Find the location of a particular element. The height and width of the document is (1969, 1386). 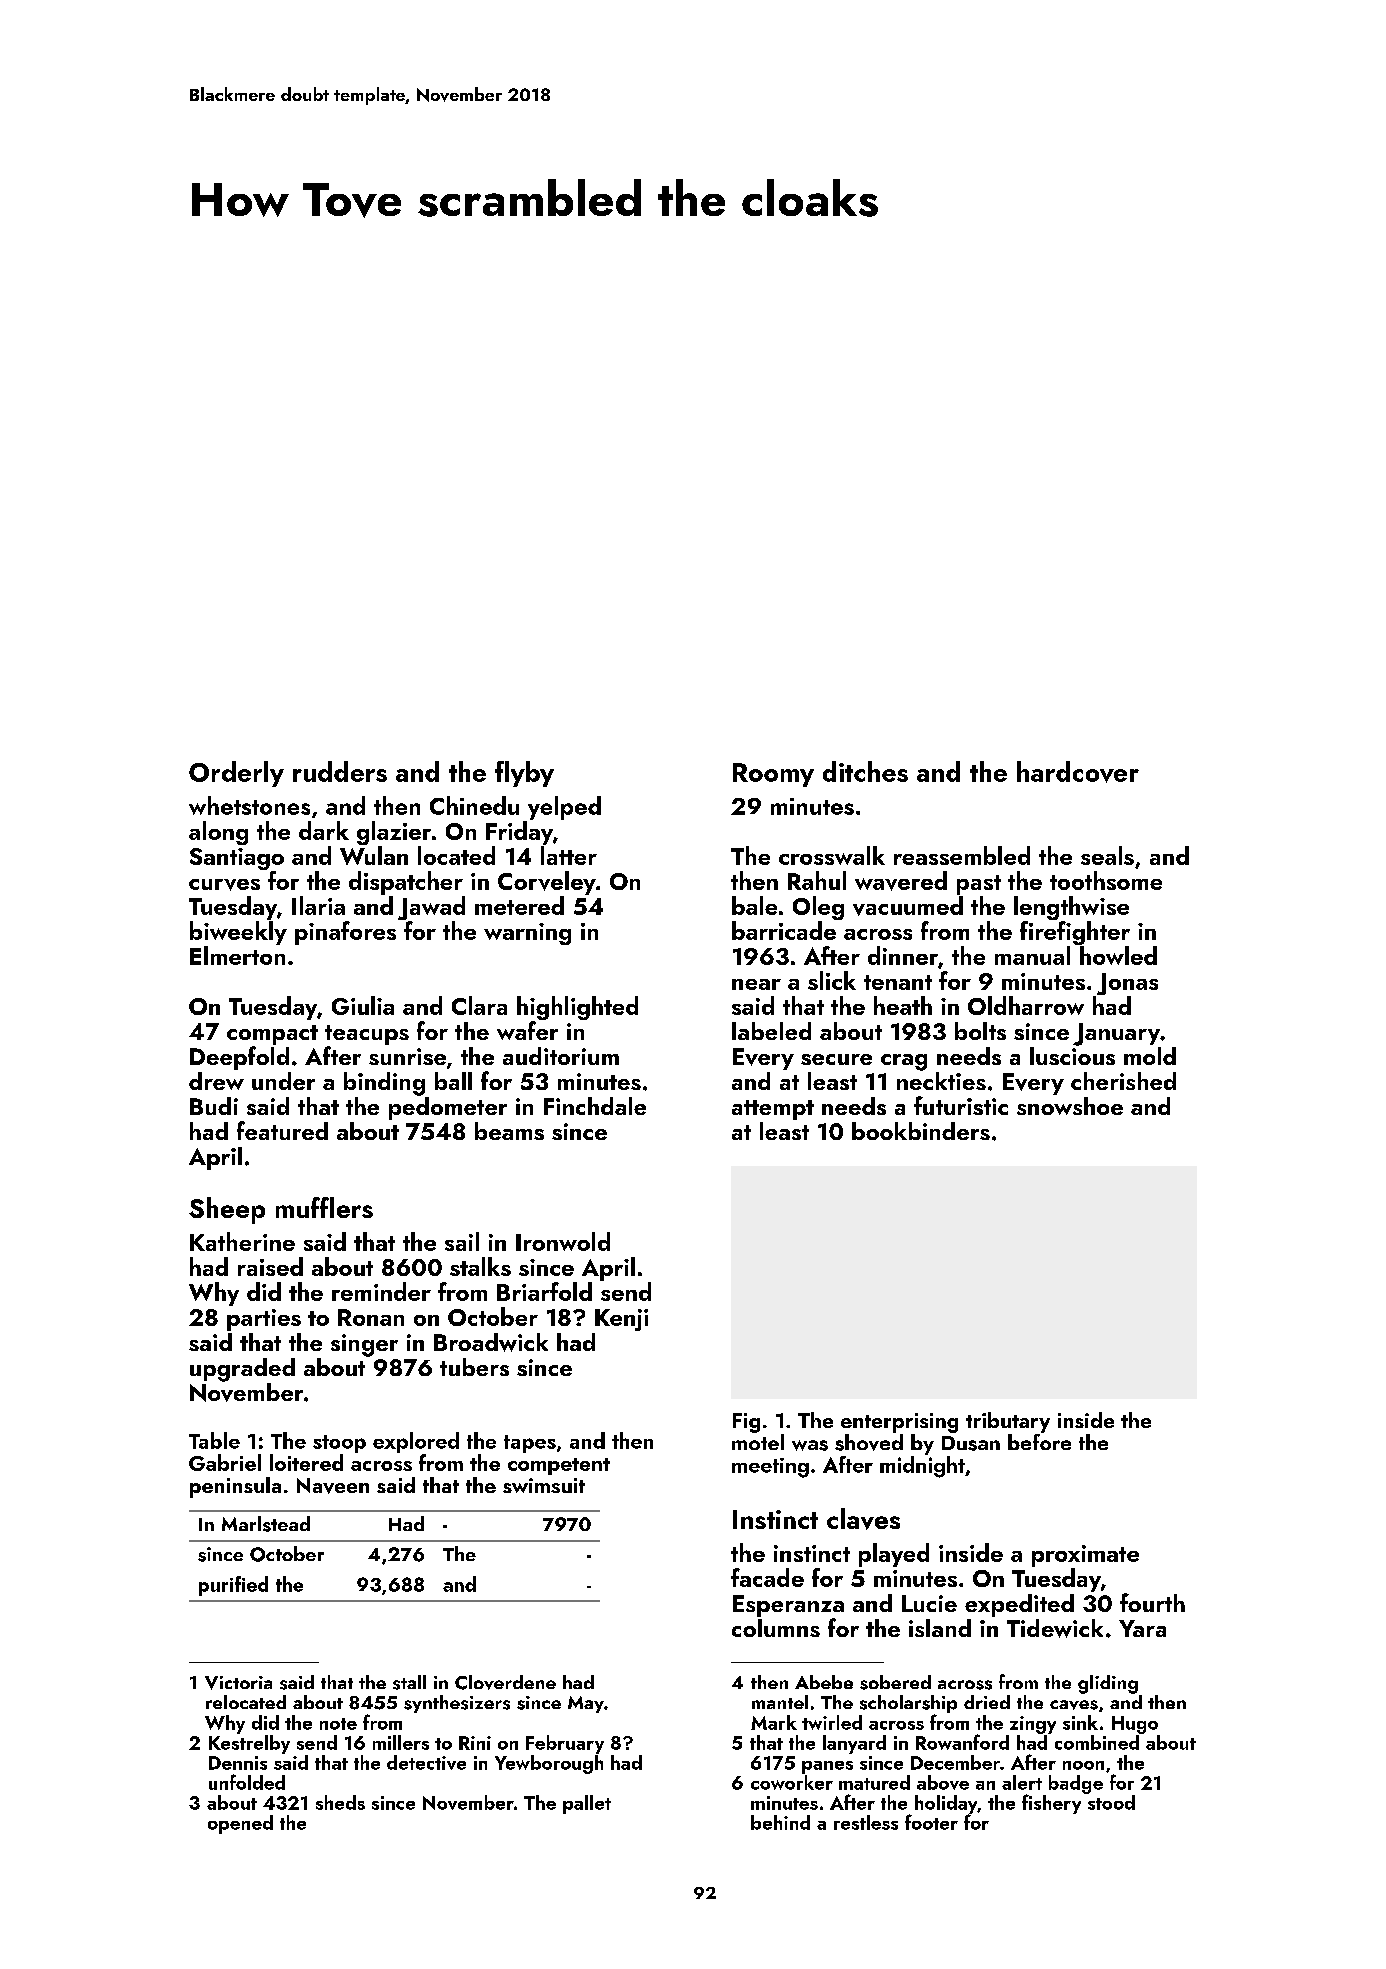

Jonas is located at coordinates (1127, 984).
